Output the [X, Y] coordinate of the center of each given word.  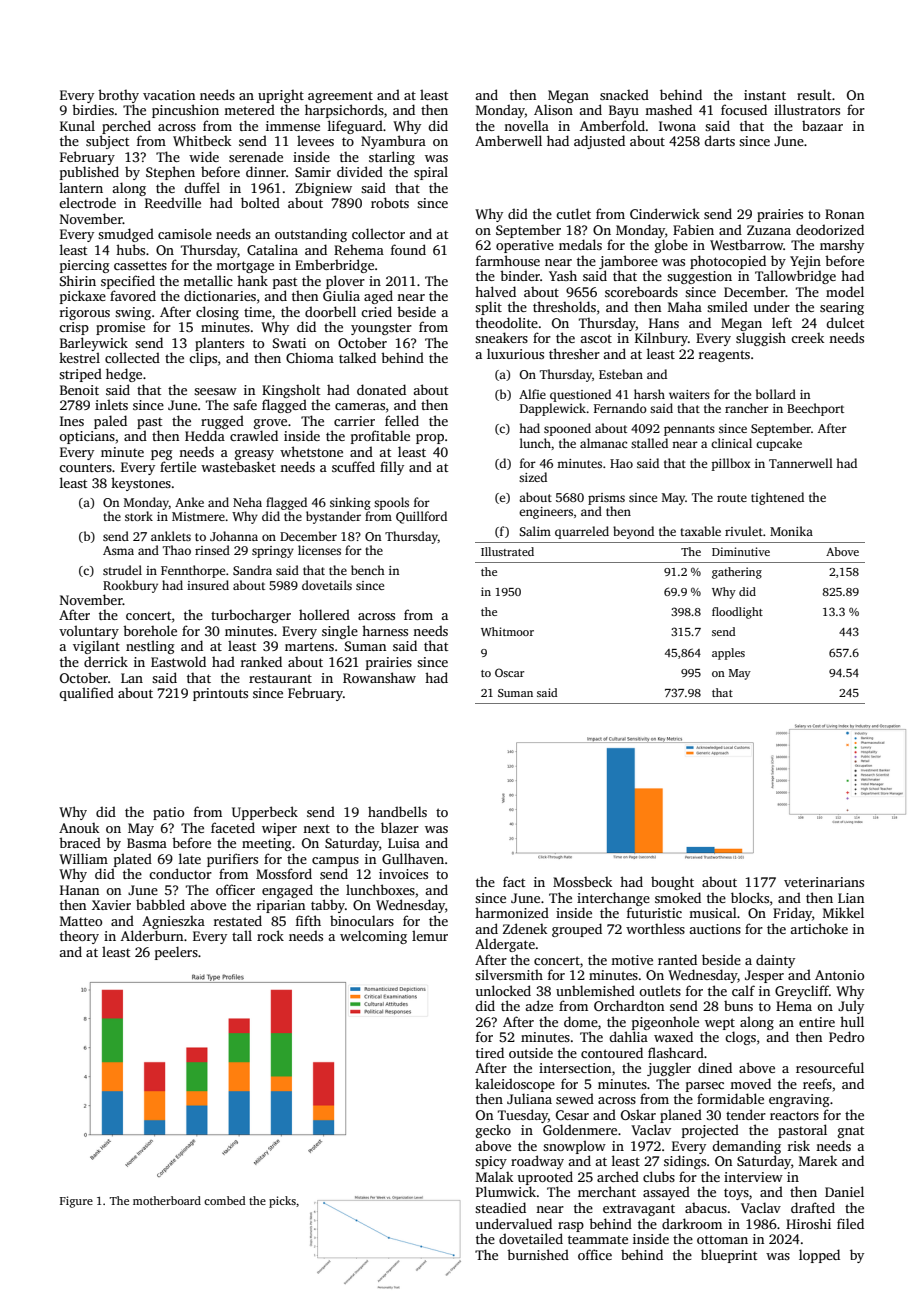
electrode [87, 202]
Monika [791, 531]
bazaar [822, 126]
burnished [538, 1254]
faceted [233, 827]
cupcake [779, 444]
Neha [247, 502]
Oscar [509, 672]
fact [514, 881]
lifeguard [355, 127]
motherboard [167, 1200]
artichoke [819, 928]
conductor [180, 873]
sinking [350, 503]
